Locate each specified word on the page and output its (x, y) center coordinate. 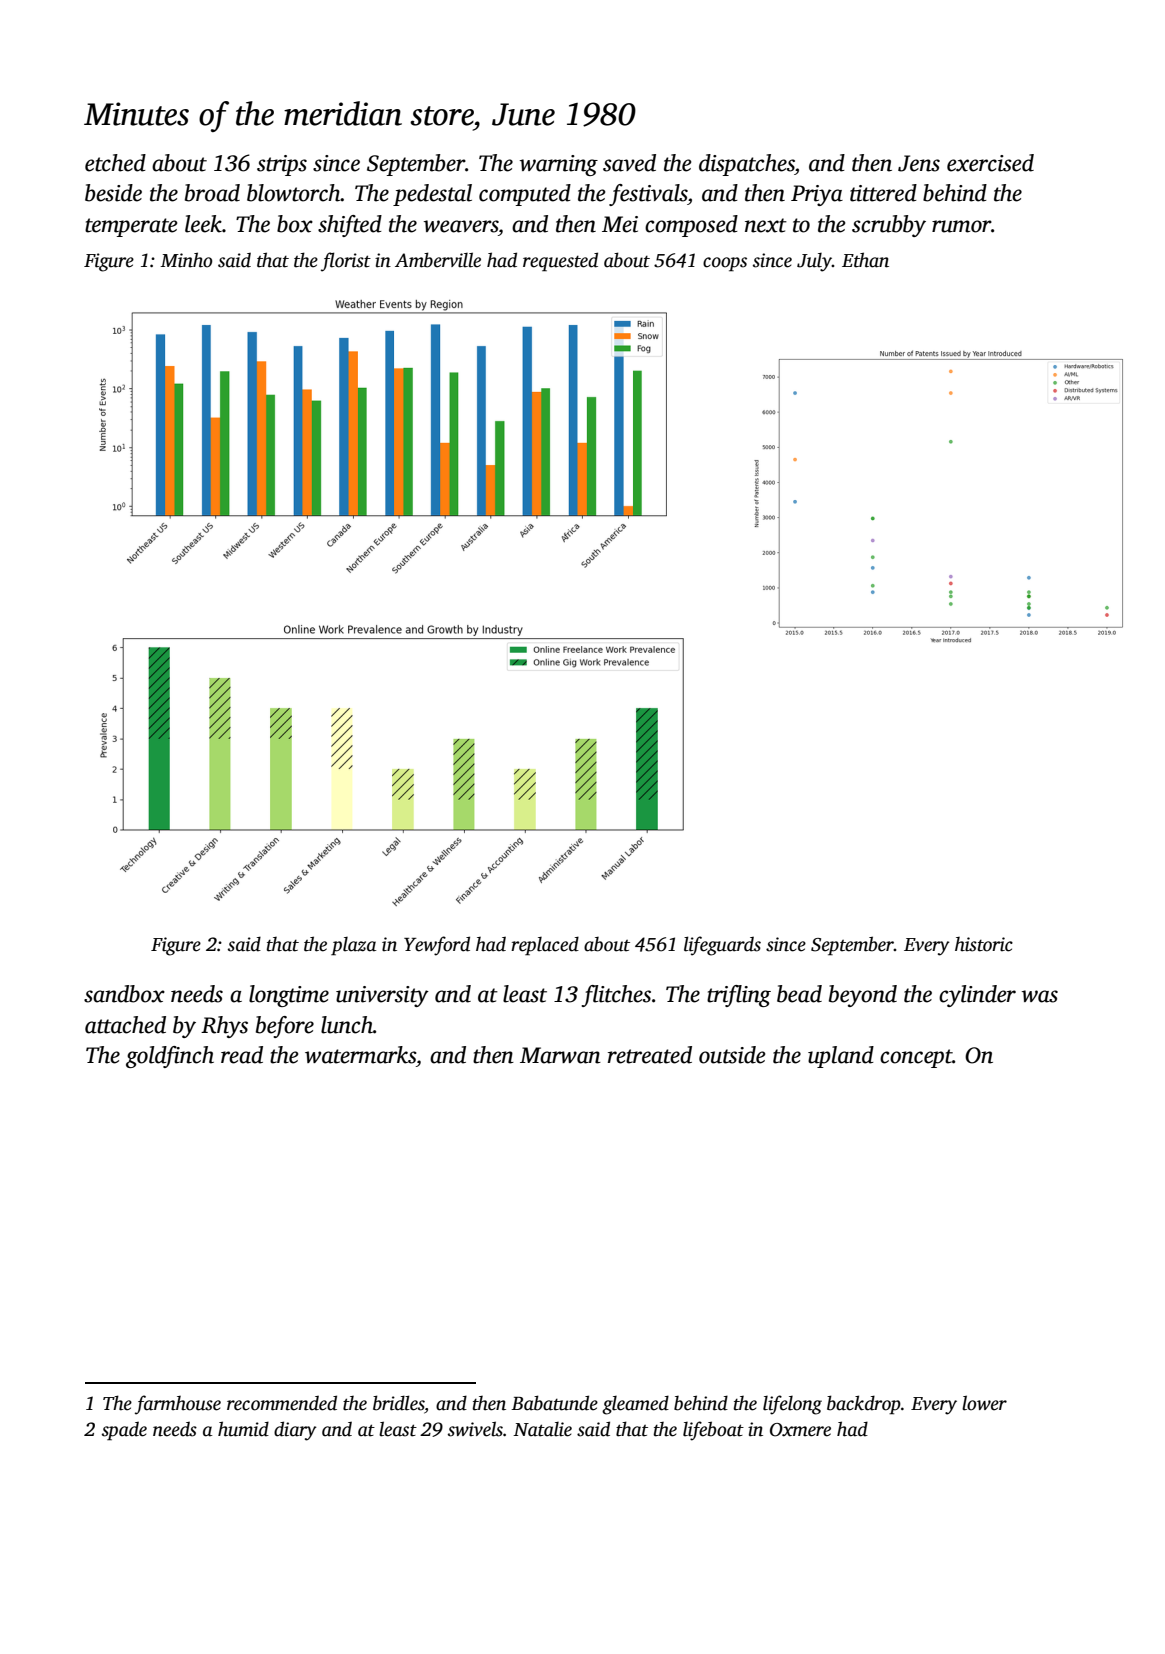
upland (841, 1057)
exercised (990, 163)
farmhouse (178, 1405)
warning (559, 165)
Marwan (560, 1055)
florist (346, 262)
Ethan (865, 260)
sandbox (124, 994)
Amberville (438, 260)
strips (282, 165)
